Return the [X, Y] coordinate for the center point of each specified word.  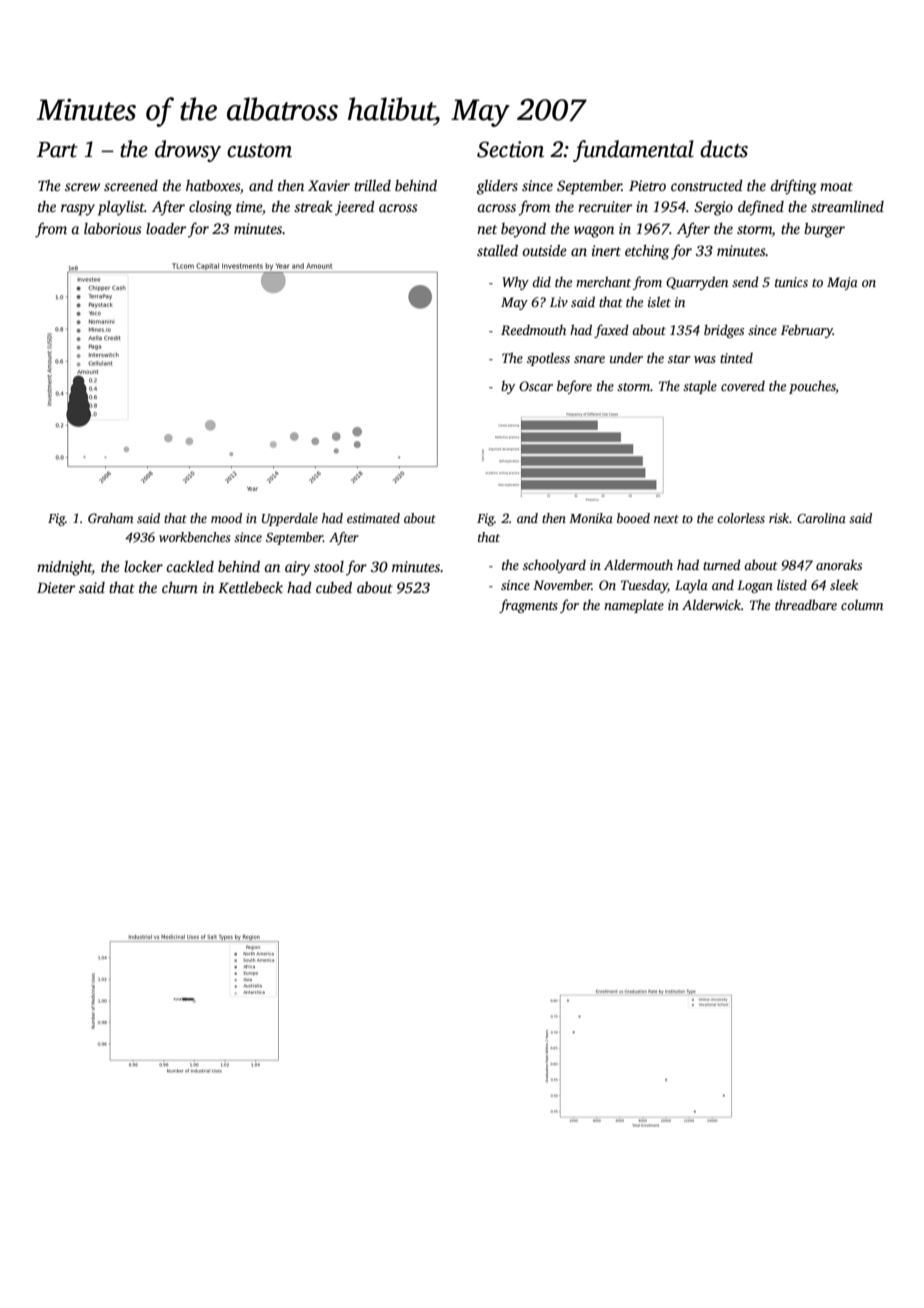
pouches [812, 387]
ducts [724, 149]
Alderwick [711, 604]
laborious [113, 228]
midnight [64, 568]
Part [57, 150]
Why [515, 283]
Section [510, 149]
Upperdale [290, 519]
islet [659, 301]
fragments [528, 606]
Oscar [536, 386]
